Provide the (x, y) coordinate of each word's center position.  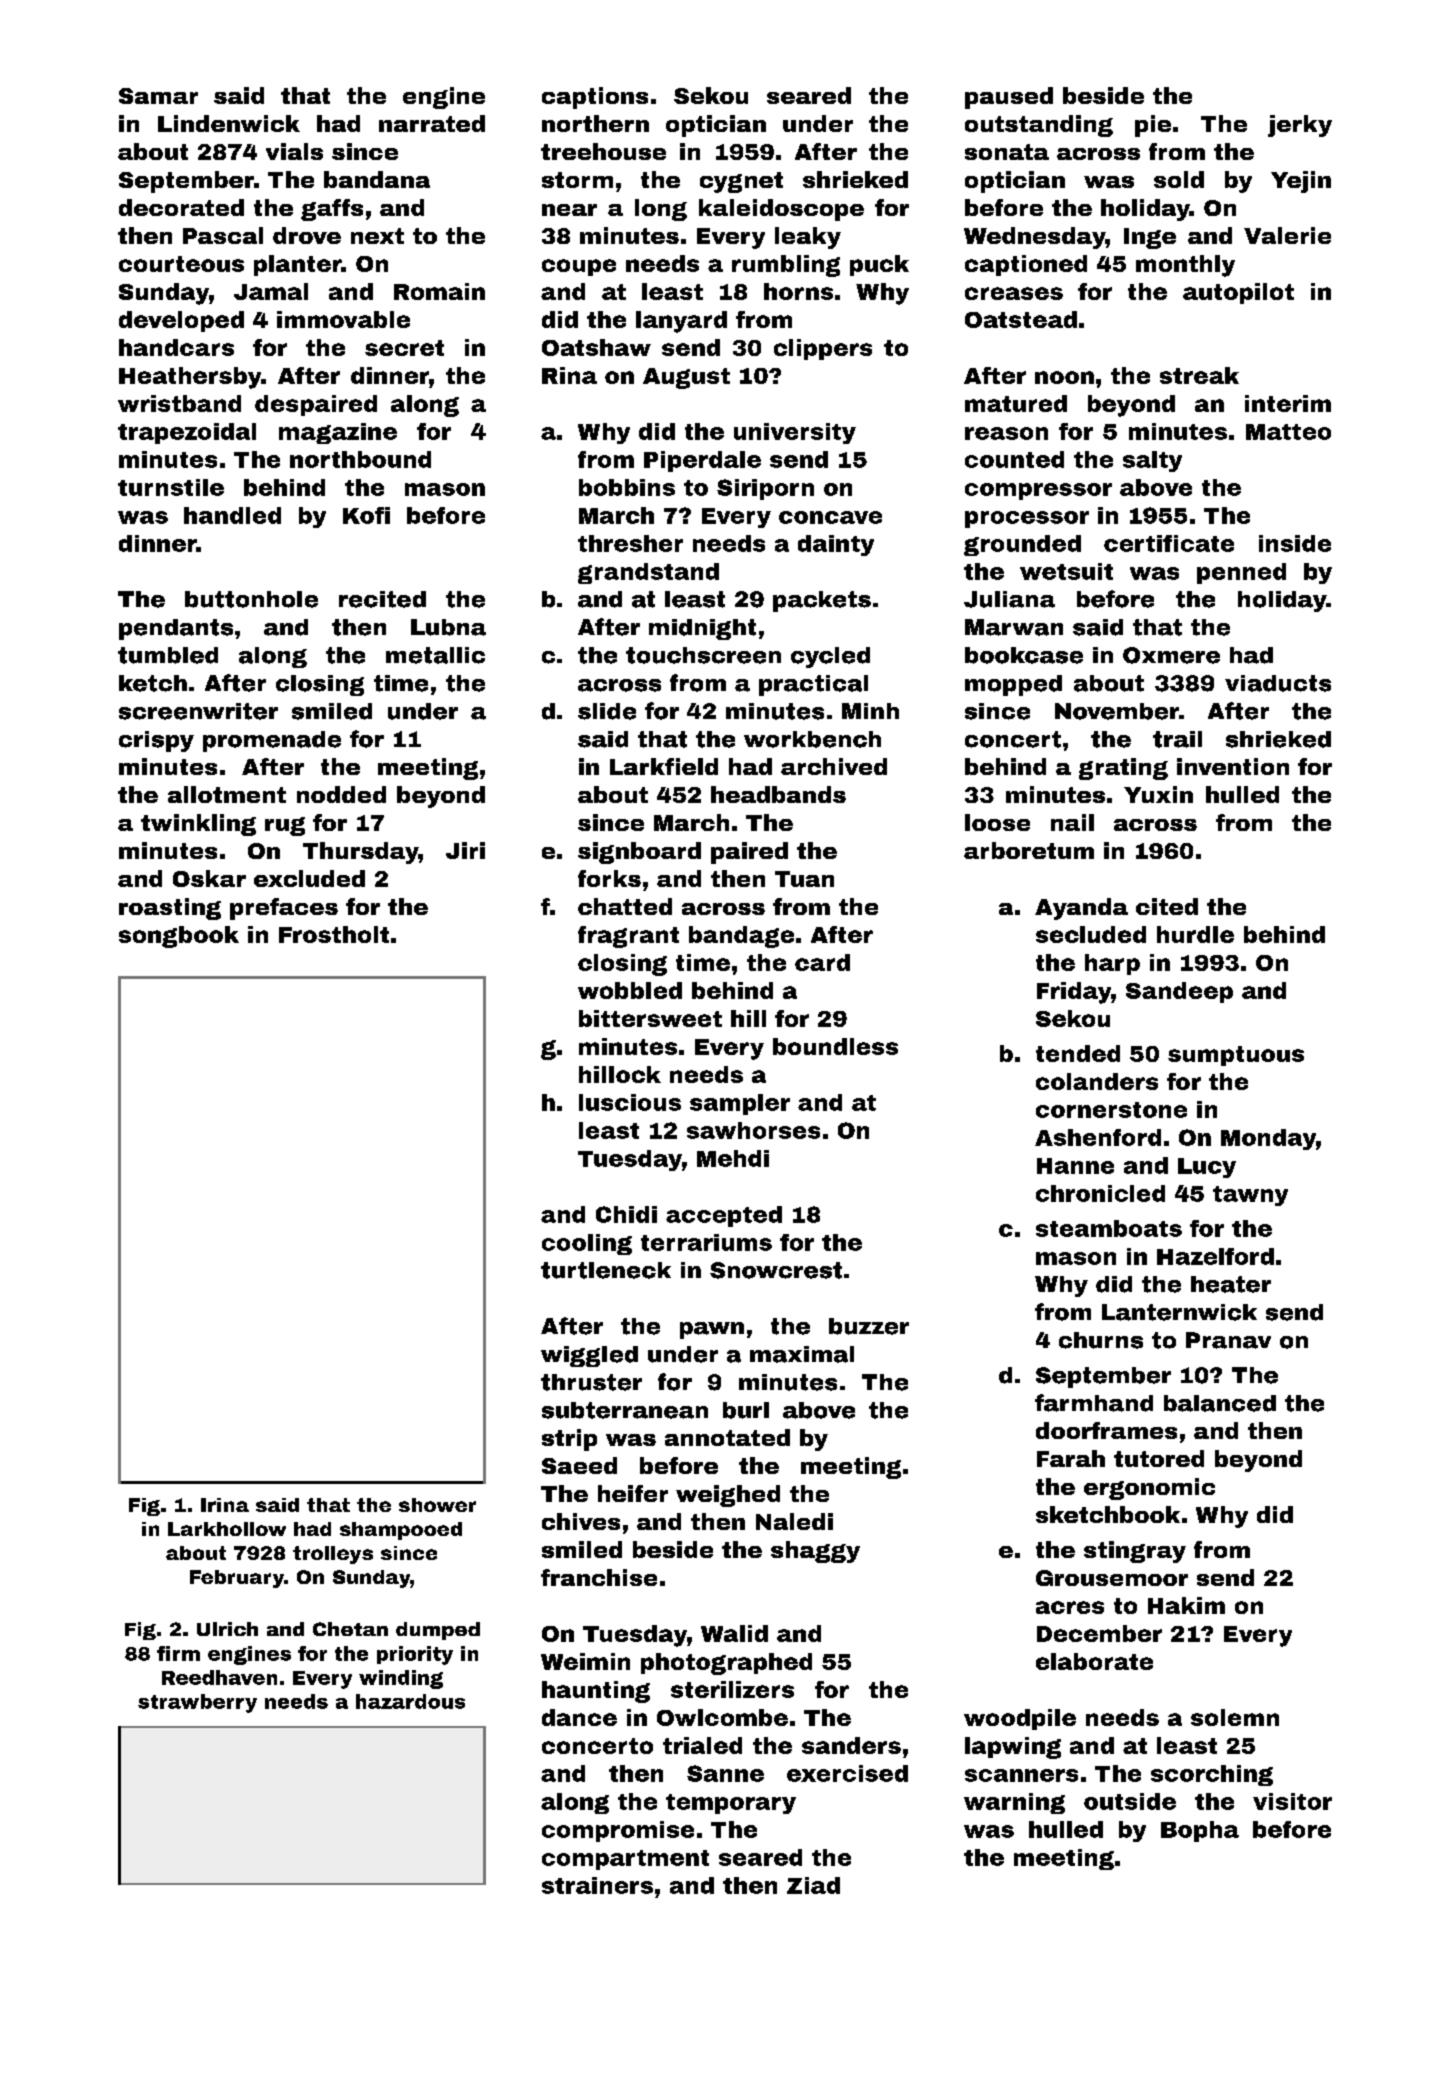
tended (1078, 1053)
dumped (438, 1631)
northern (595, 123)
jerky (1300, 126)
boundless (835, 1046)
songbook (179, 937)
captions (595, 98)
